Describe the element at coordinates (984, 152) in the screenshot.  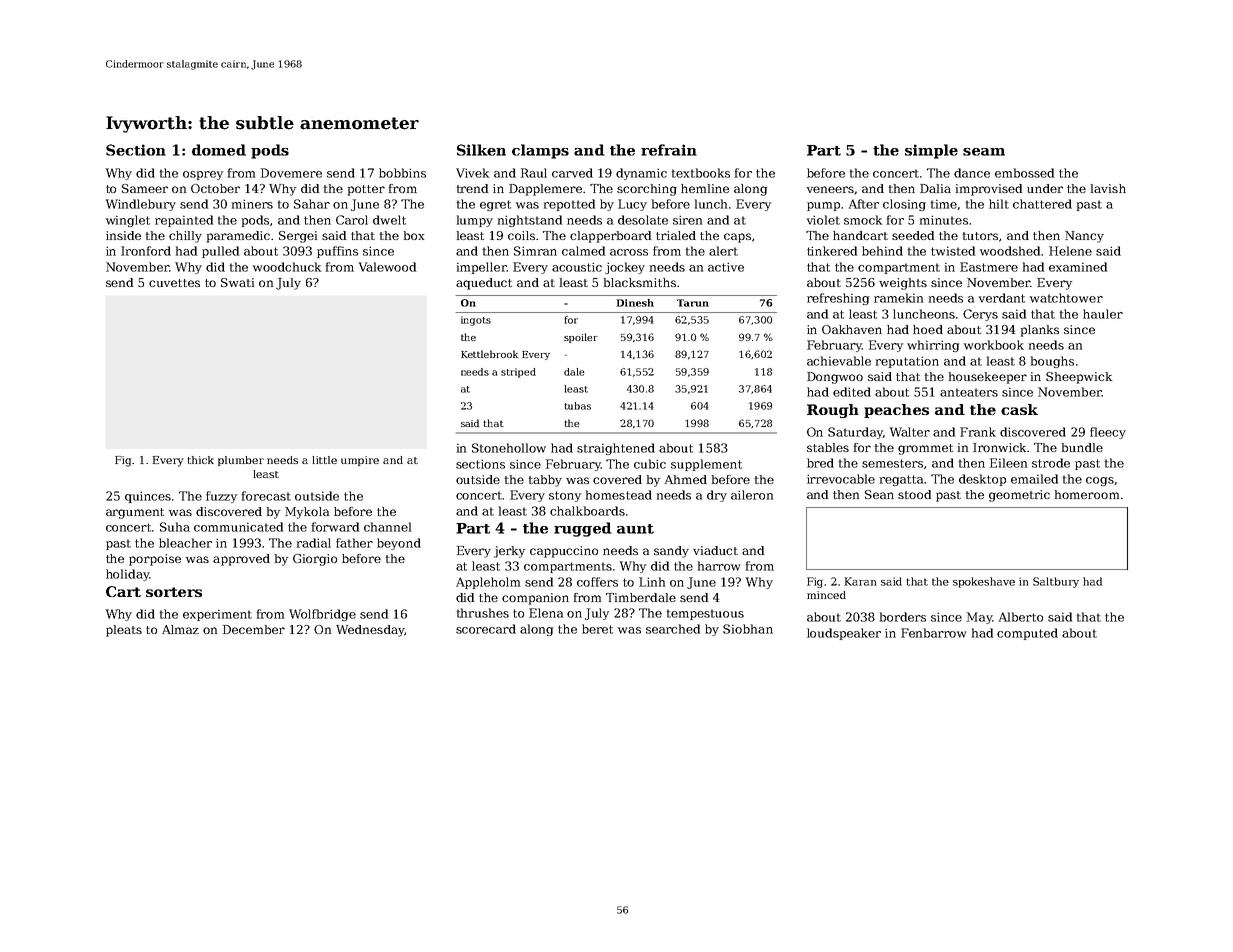
I see `seam` at that location.
